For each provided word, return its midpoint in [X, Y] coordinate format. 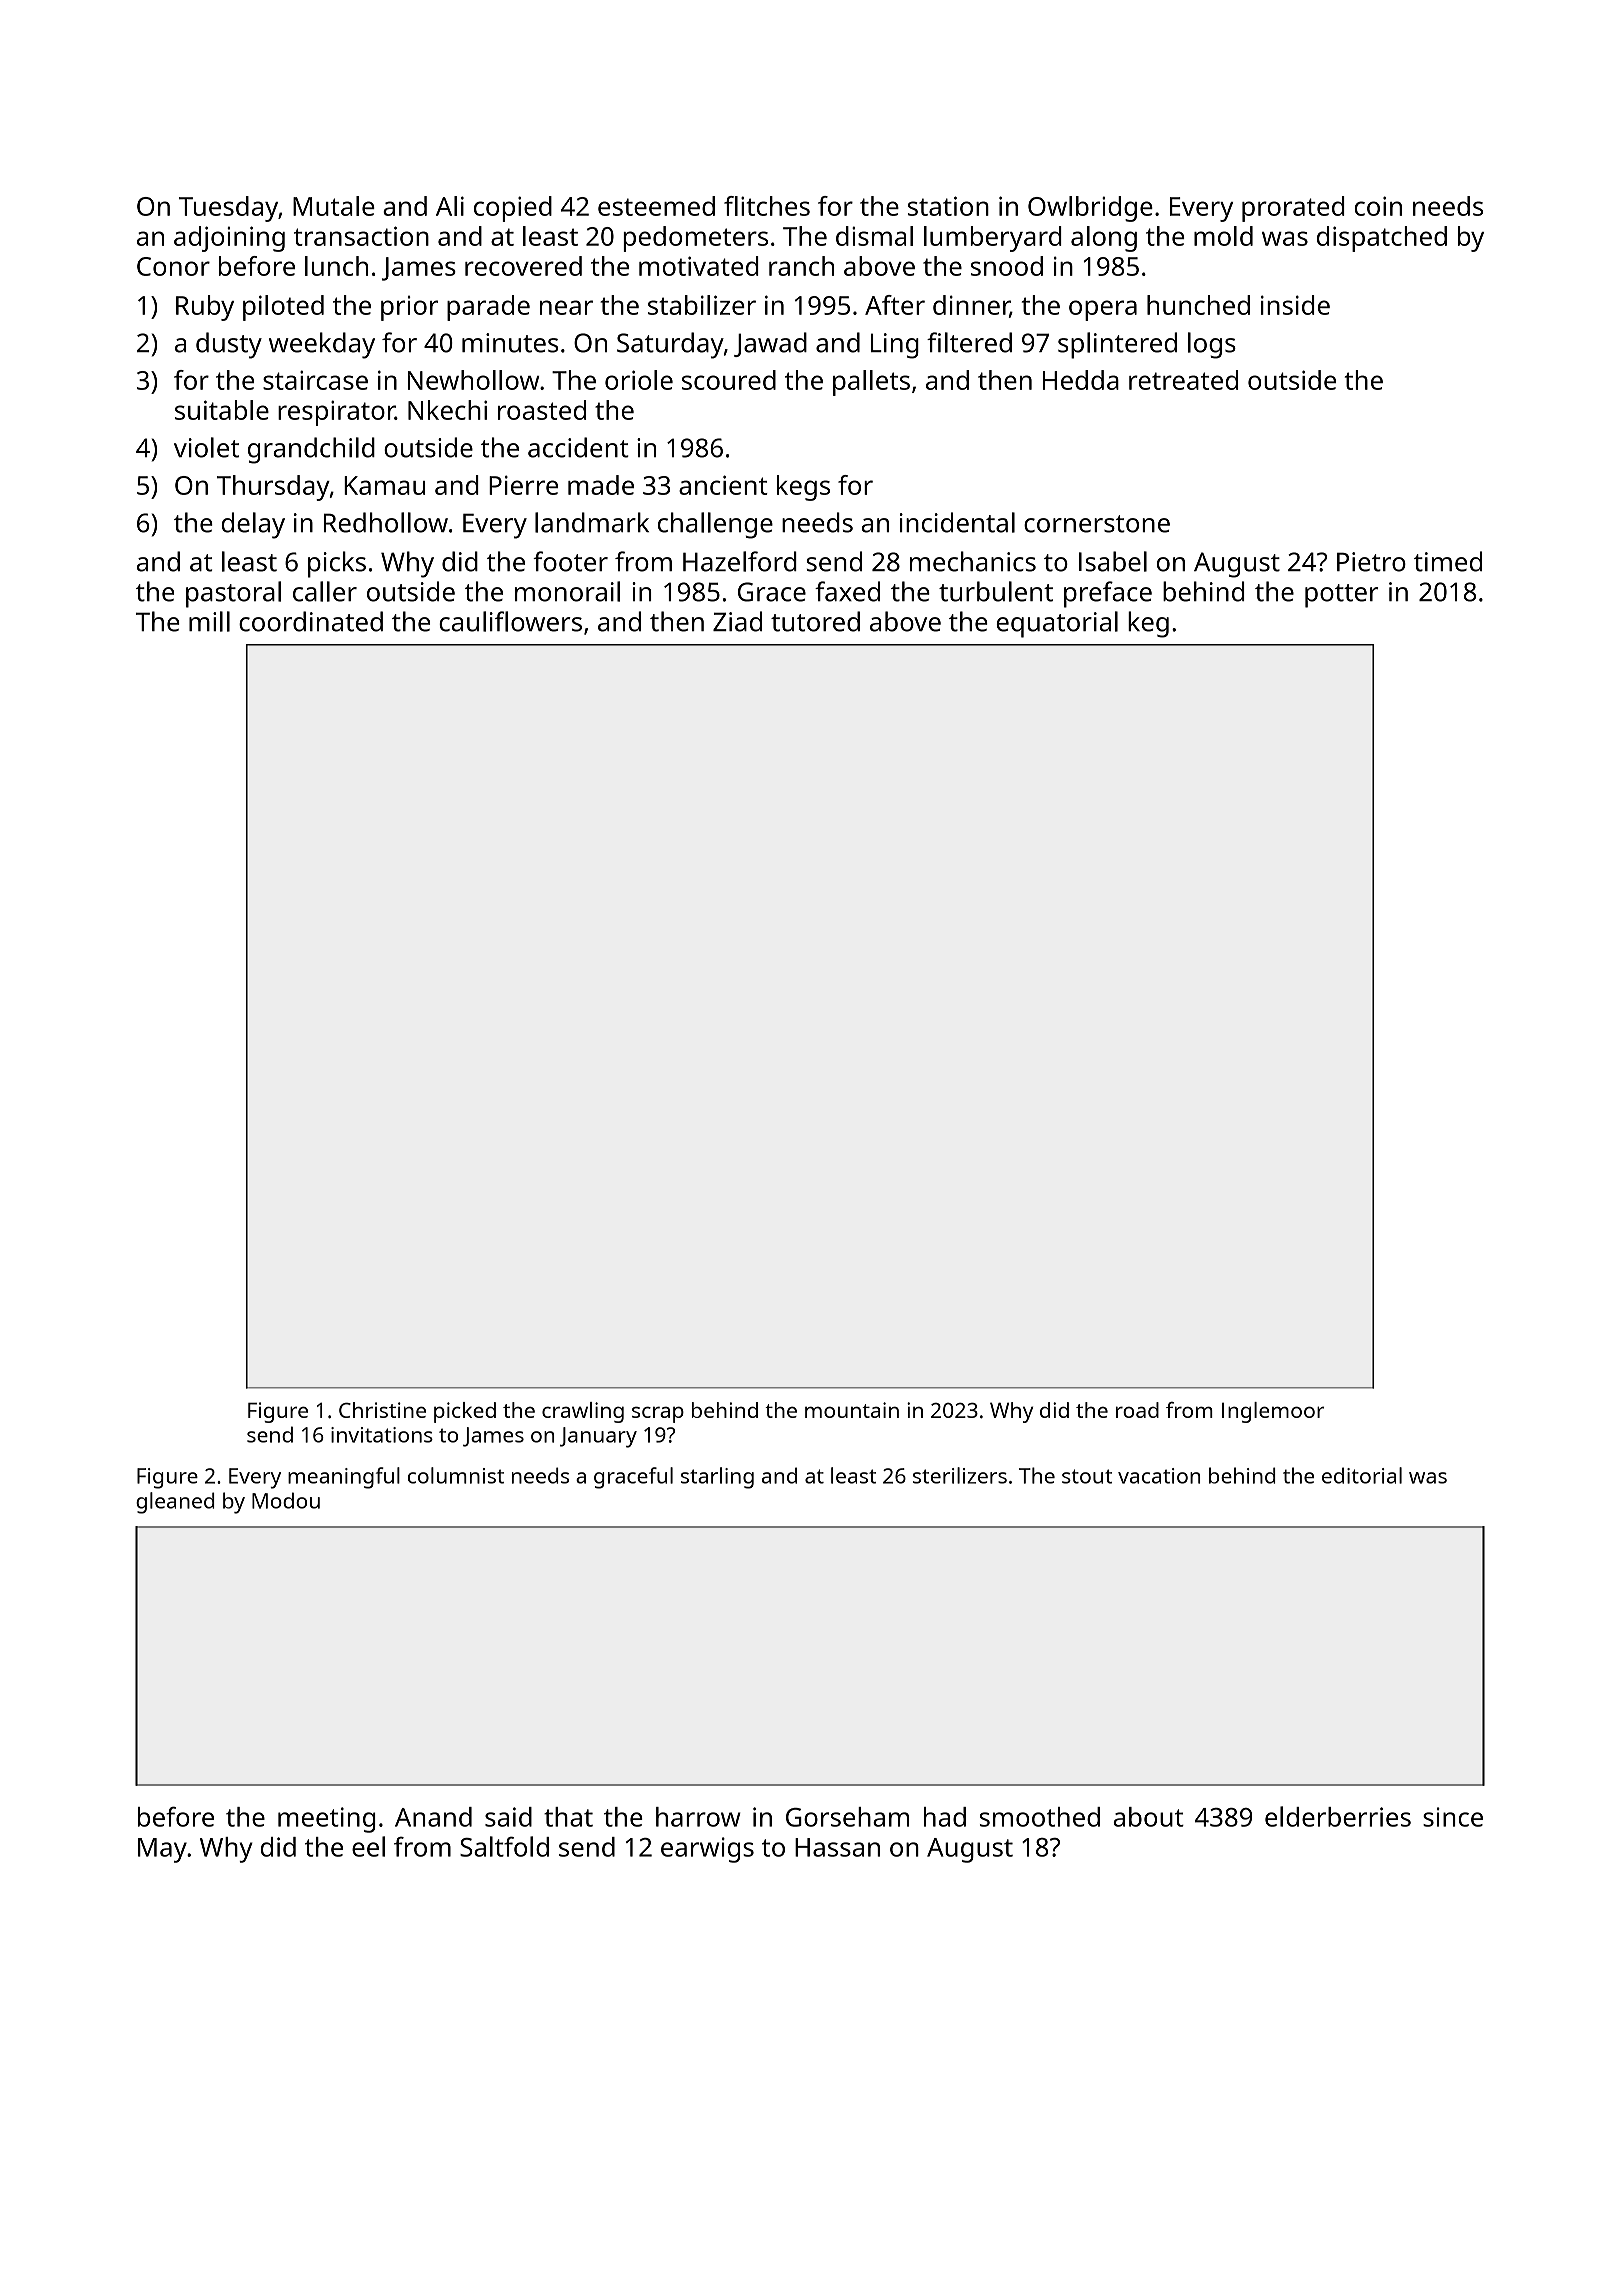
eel [368, 1846]
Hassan [837, 1847]
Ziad [737, 621]
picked [465, 1412]
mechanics [973, 561]
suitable [222, 410]
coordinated [311, 621]
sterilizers [960, 1475]
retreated [1183, 380]
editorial [1362, 1475]
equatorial [1057, 624]
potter [1341, 596]
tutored [815, 621]
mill [209, 621]
